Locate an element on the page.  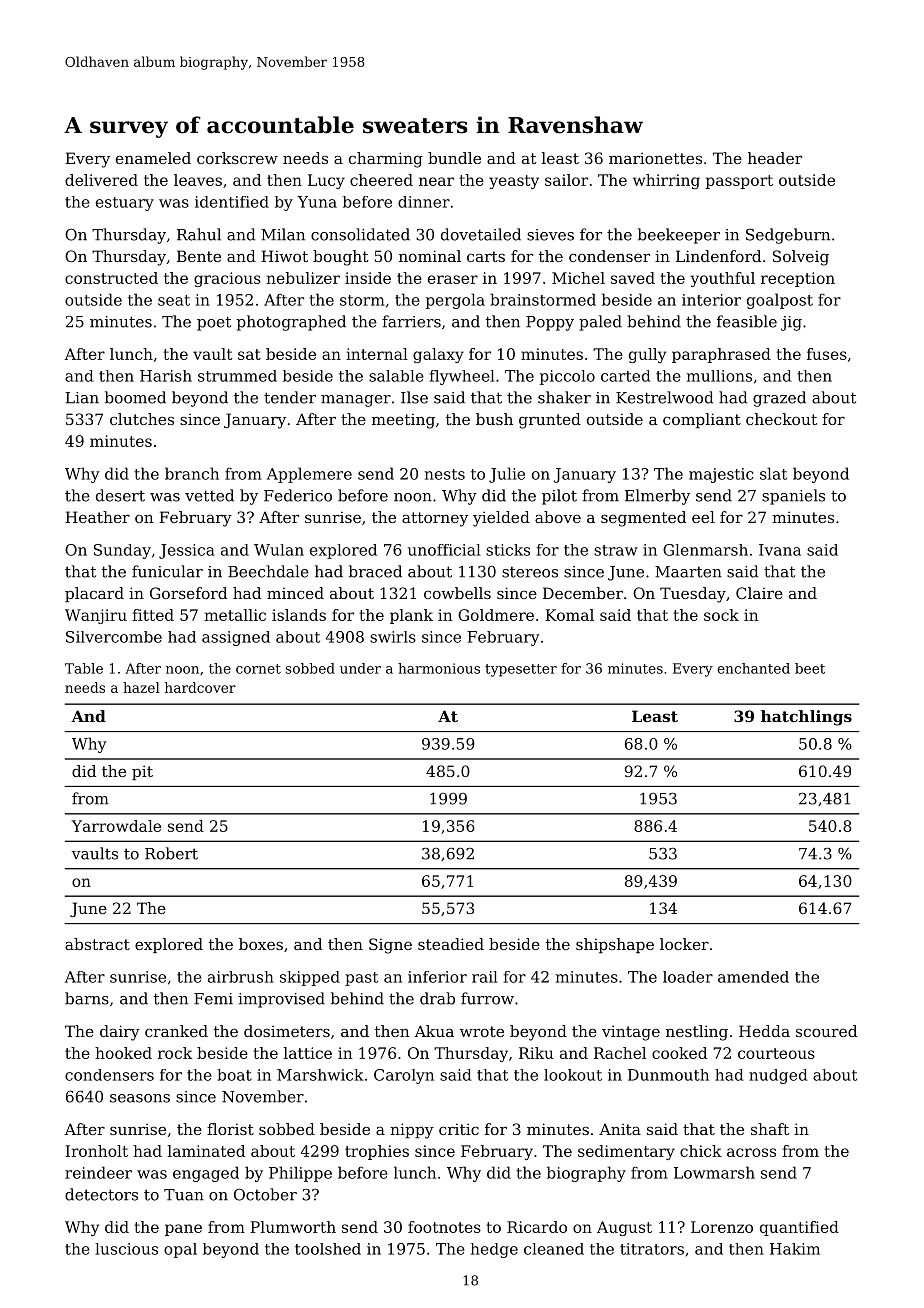
Jessica is located at coordinates (187, 551).
